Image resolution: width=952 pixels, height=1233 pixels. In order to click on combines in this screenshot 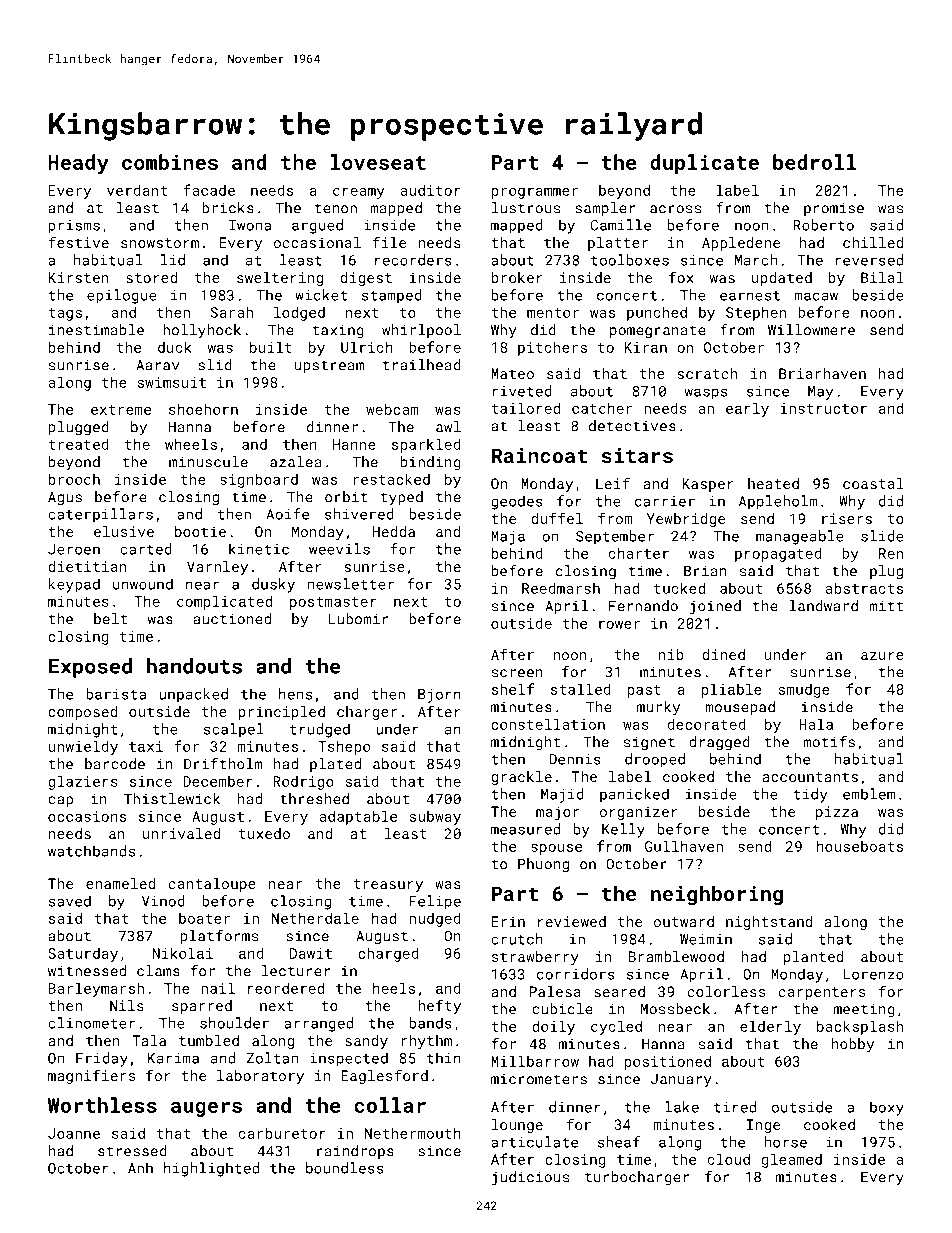, I will do `click(170, 162)`.
